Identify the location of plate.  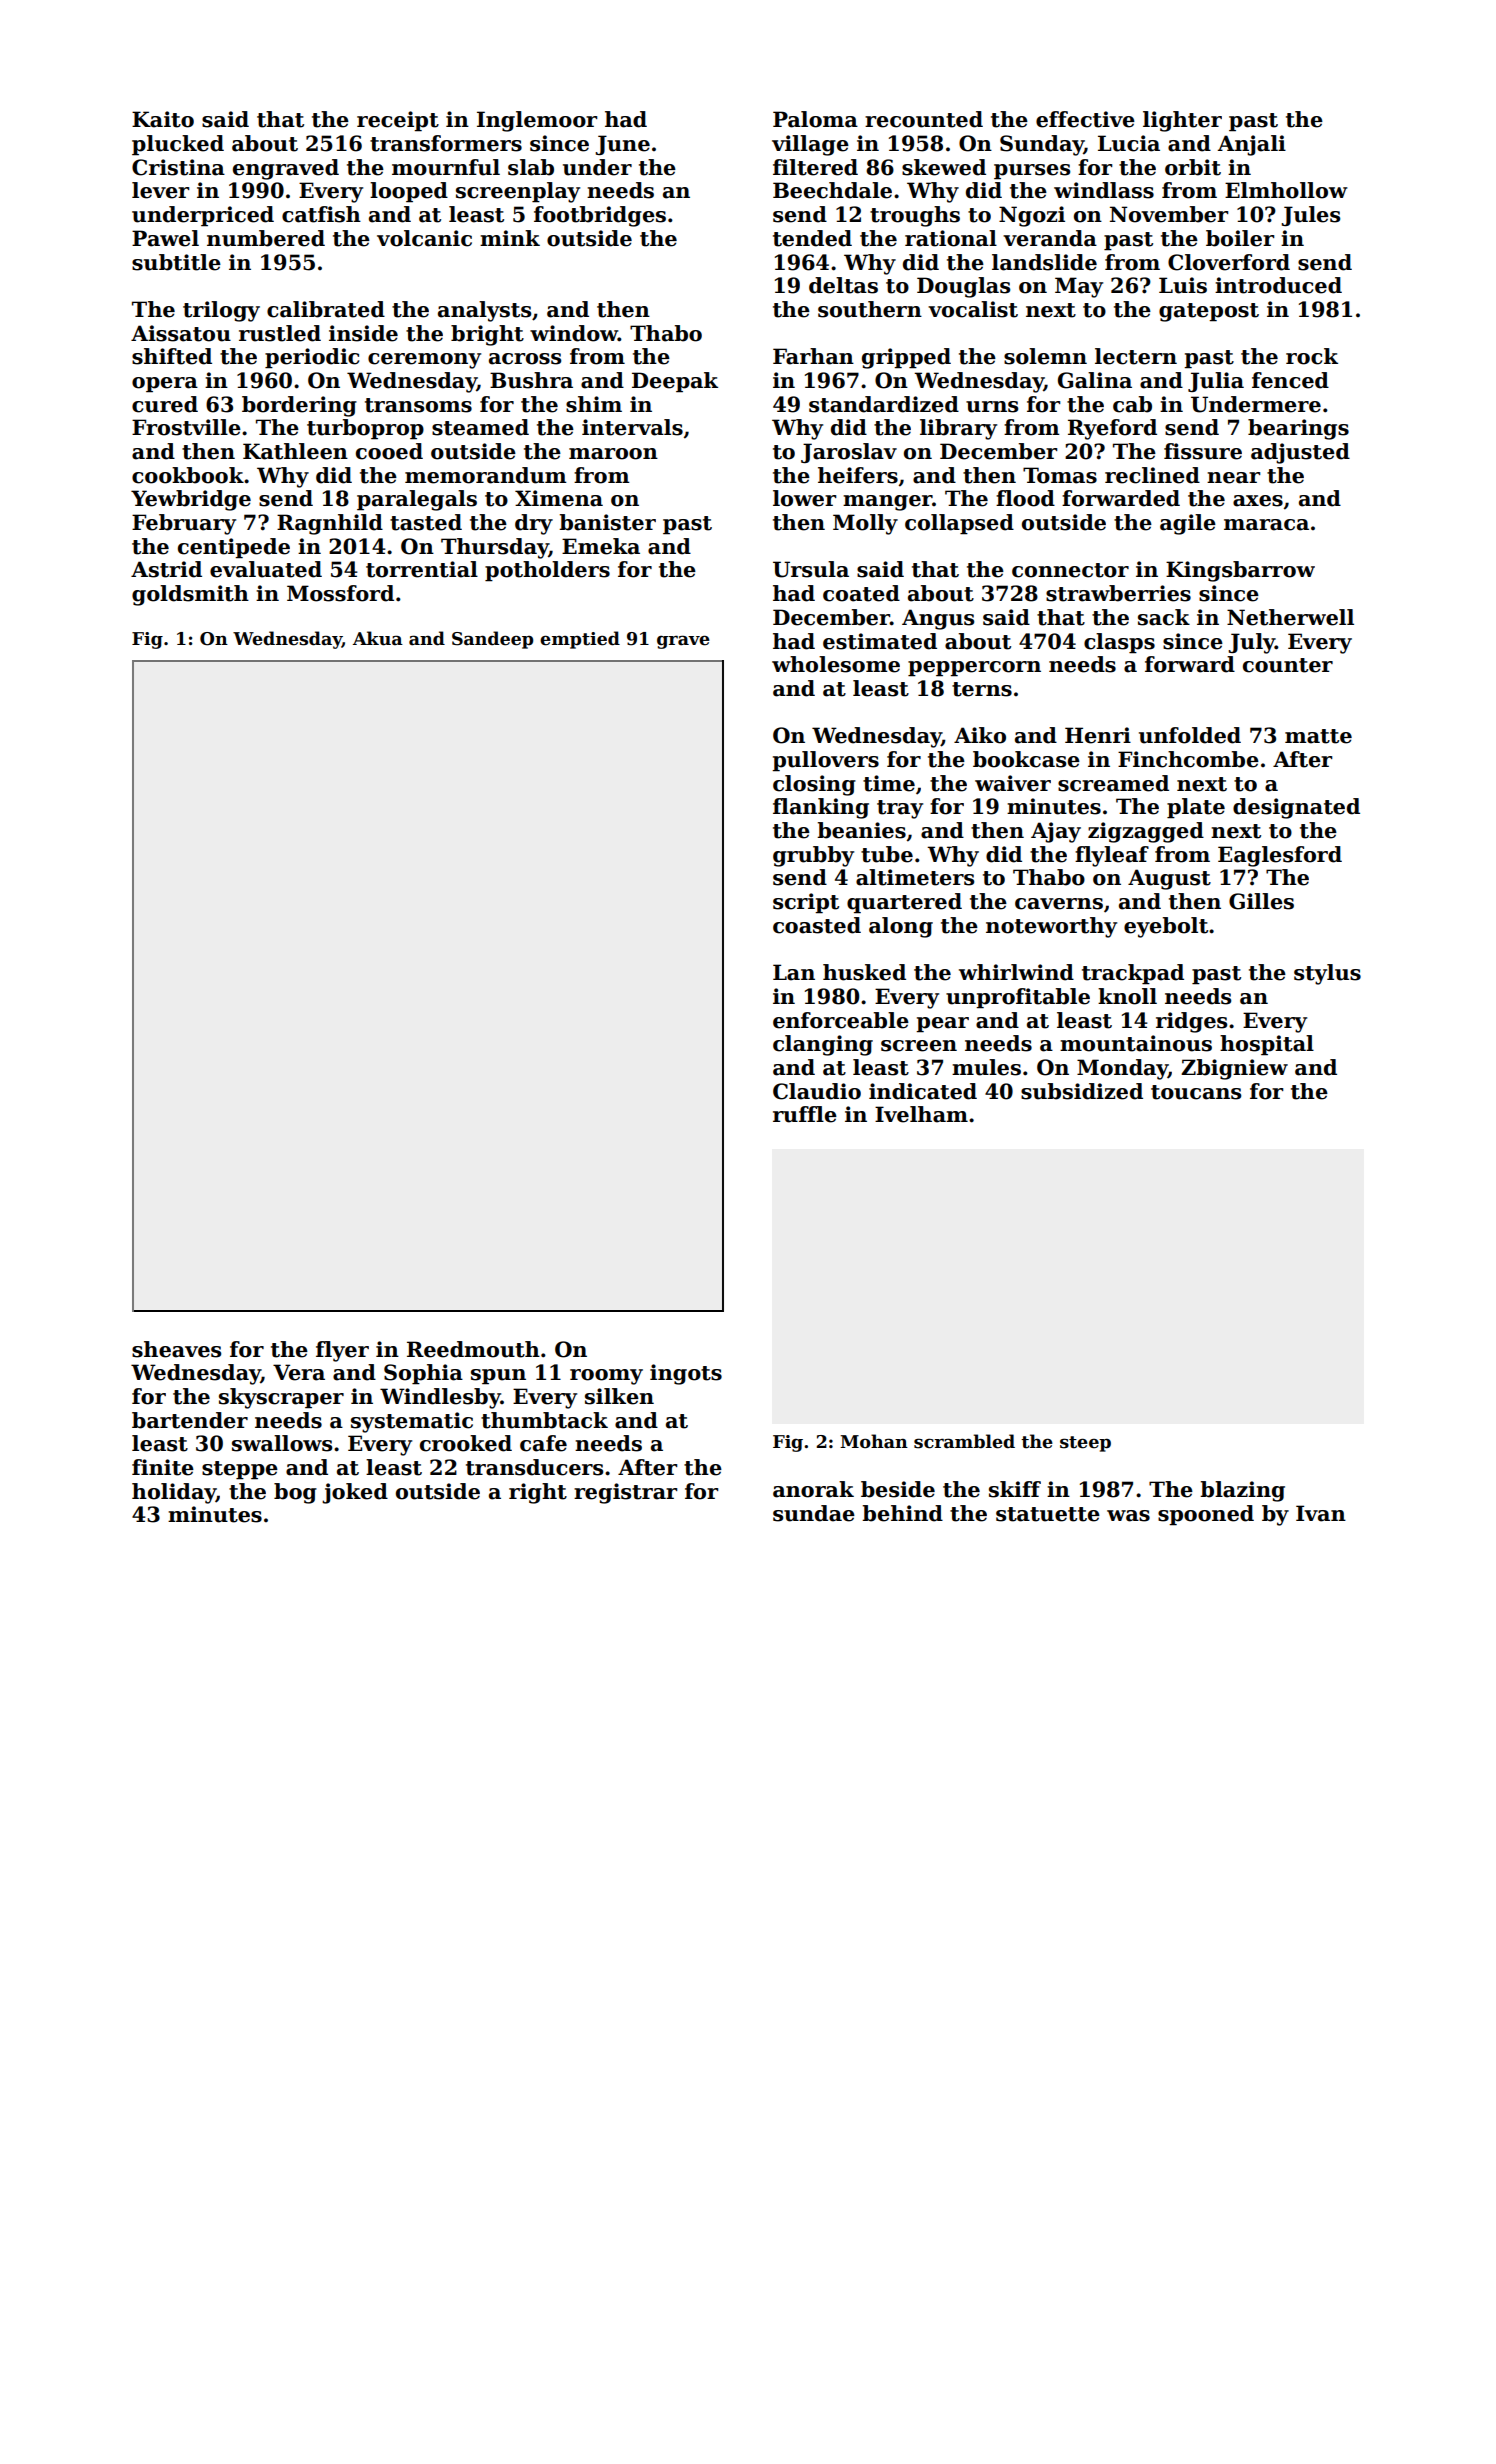
(1196, 808).
